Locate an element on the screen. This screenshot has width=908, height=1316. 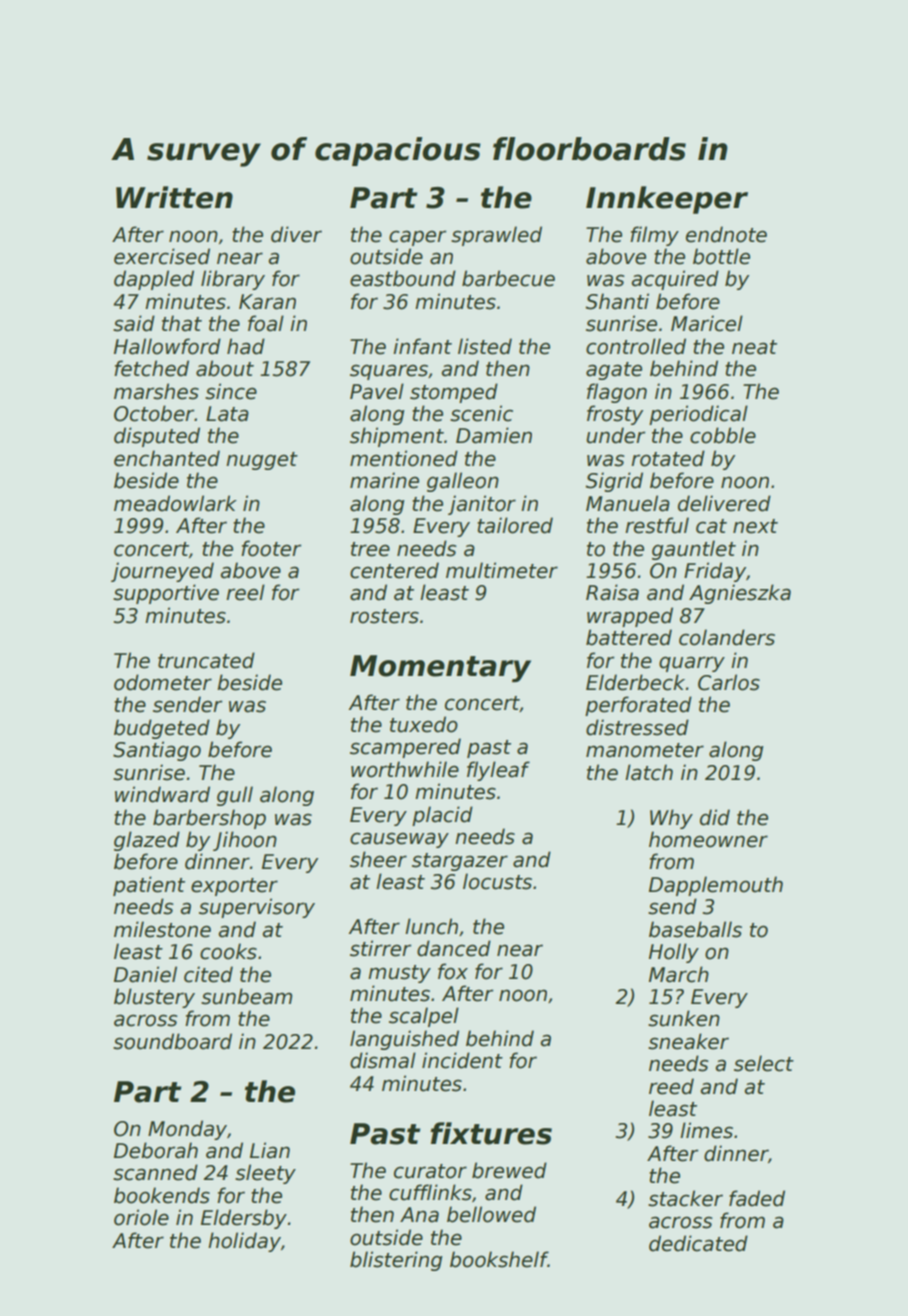
multimeter is located at coordinates (502, 570).
